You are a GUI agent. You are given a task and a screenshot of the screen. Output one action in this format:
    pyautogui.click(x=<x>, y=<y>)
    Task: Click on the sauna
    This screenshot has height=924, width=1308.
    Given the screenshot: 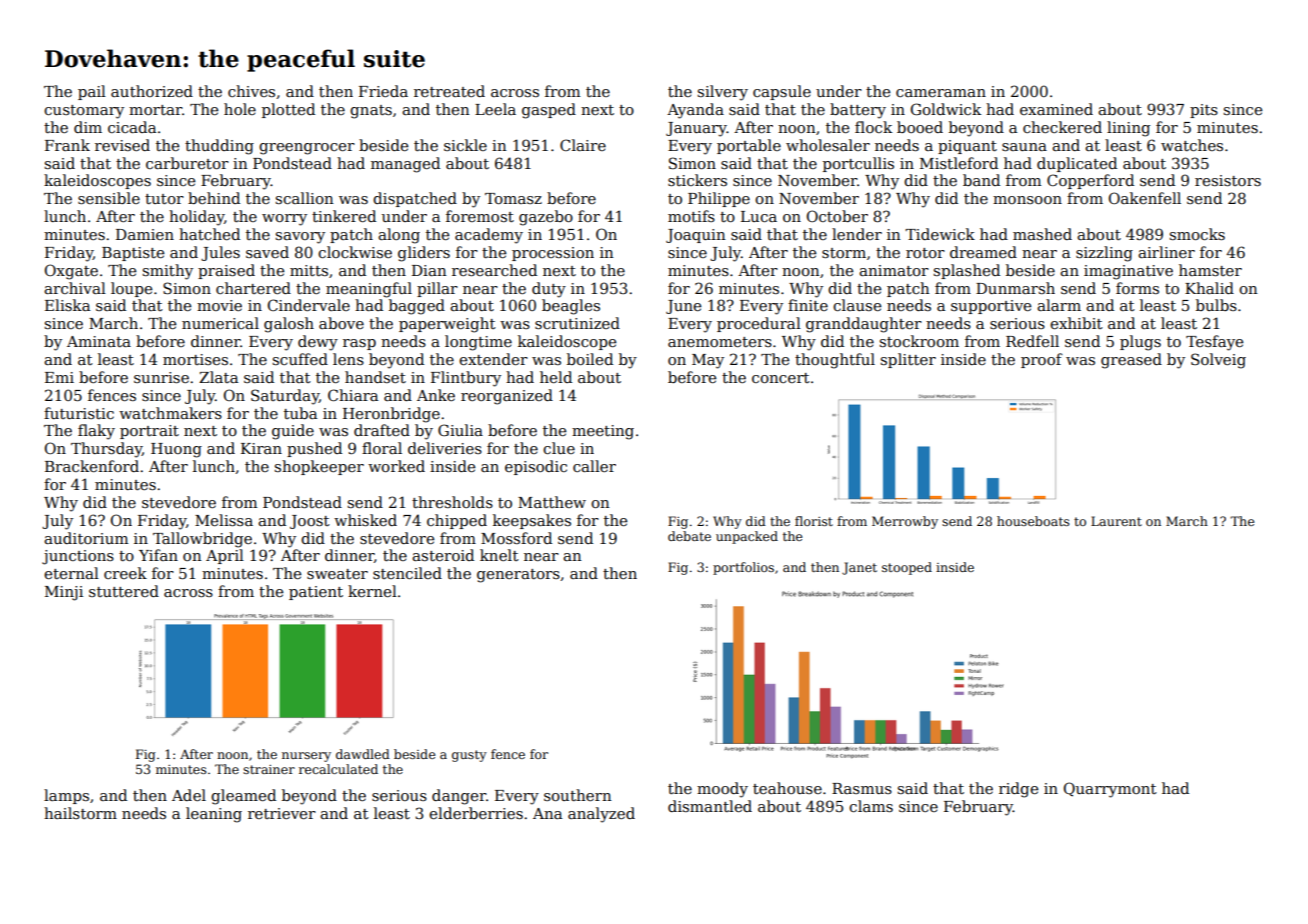 What is the action you would take?
    pyautogui.click(x=1024, y=147)
